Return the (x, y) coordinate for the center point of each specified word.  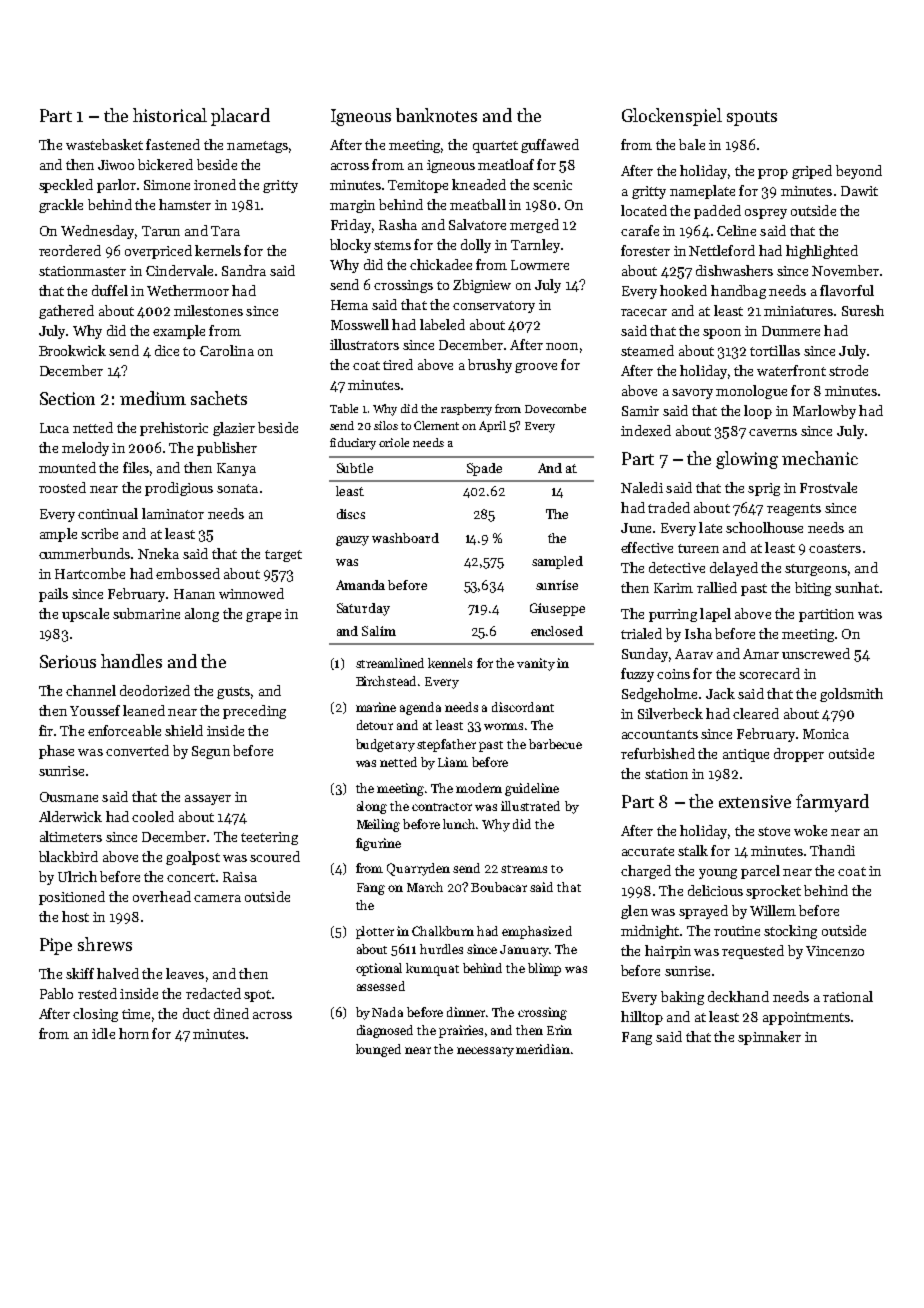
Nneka (158, 553)
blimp (544, 969)
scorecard (769, 673)
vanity (536, 664)
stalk (693, 850)
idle (103, 1033)
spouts (752, 118)
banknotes (436, 115)
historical (170, 115)
